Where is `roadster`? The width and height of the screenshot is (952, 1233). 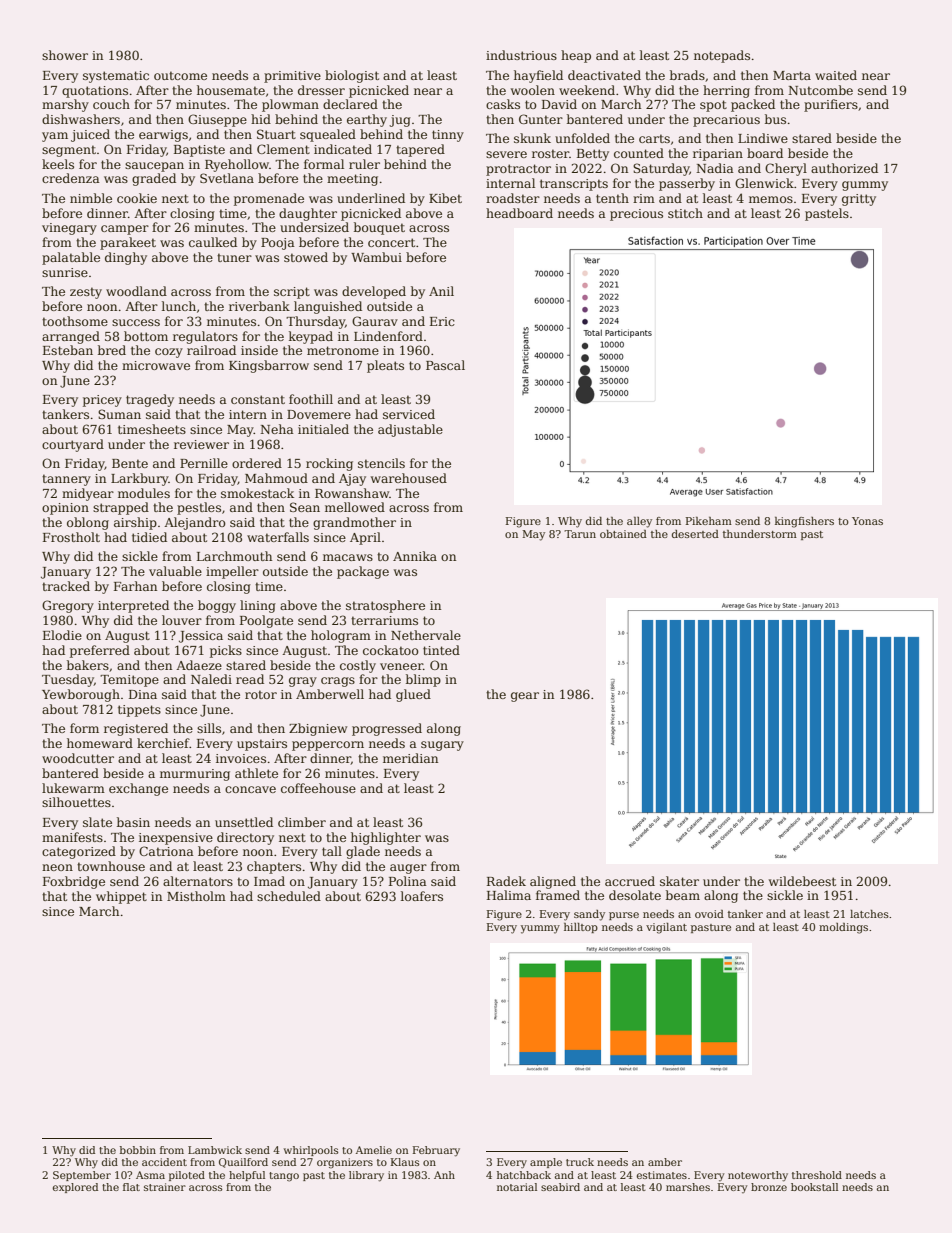
roadster is located at coordinates (513, 198).
